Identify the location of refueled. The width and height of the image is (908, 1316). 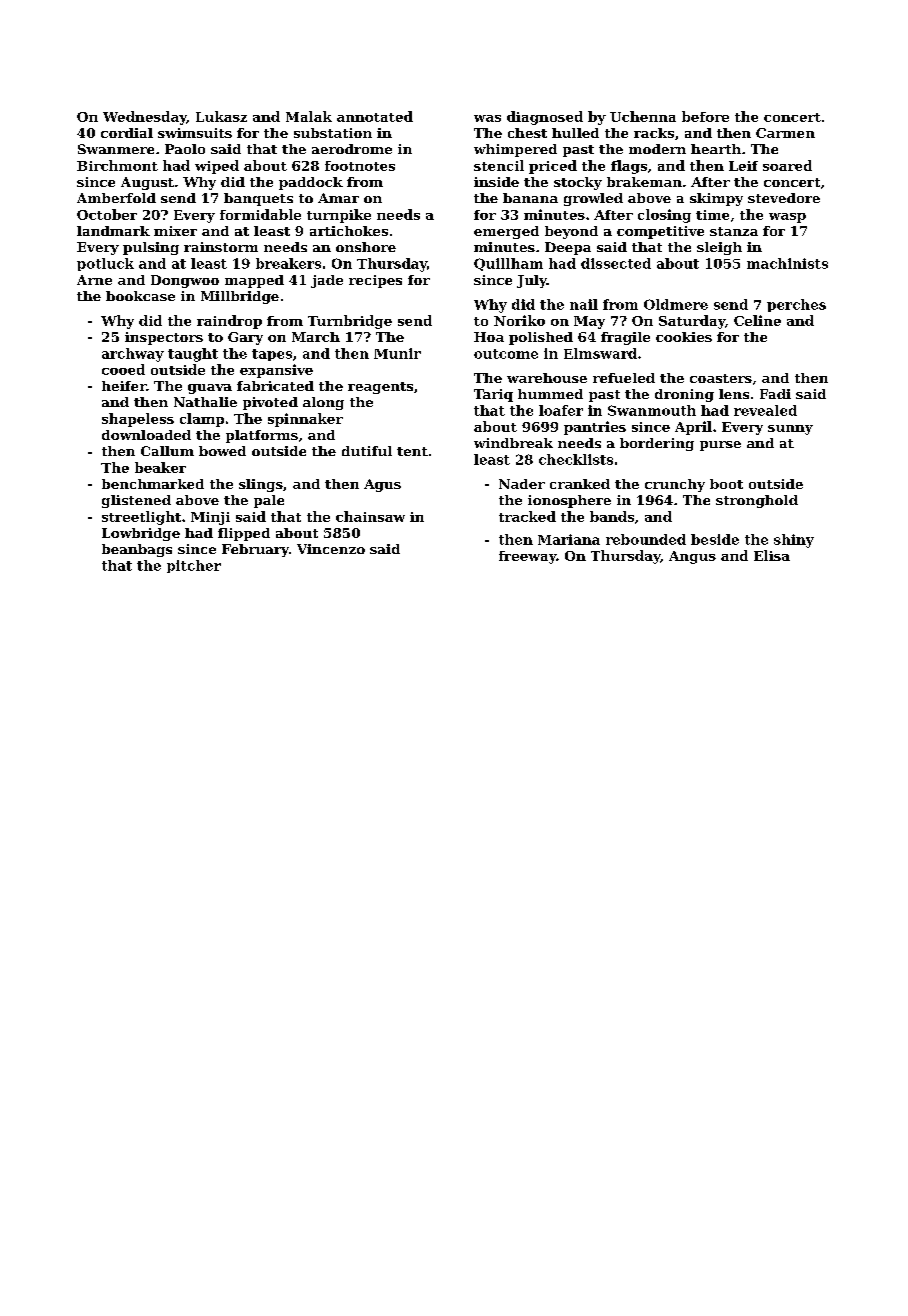
(624, 378).
